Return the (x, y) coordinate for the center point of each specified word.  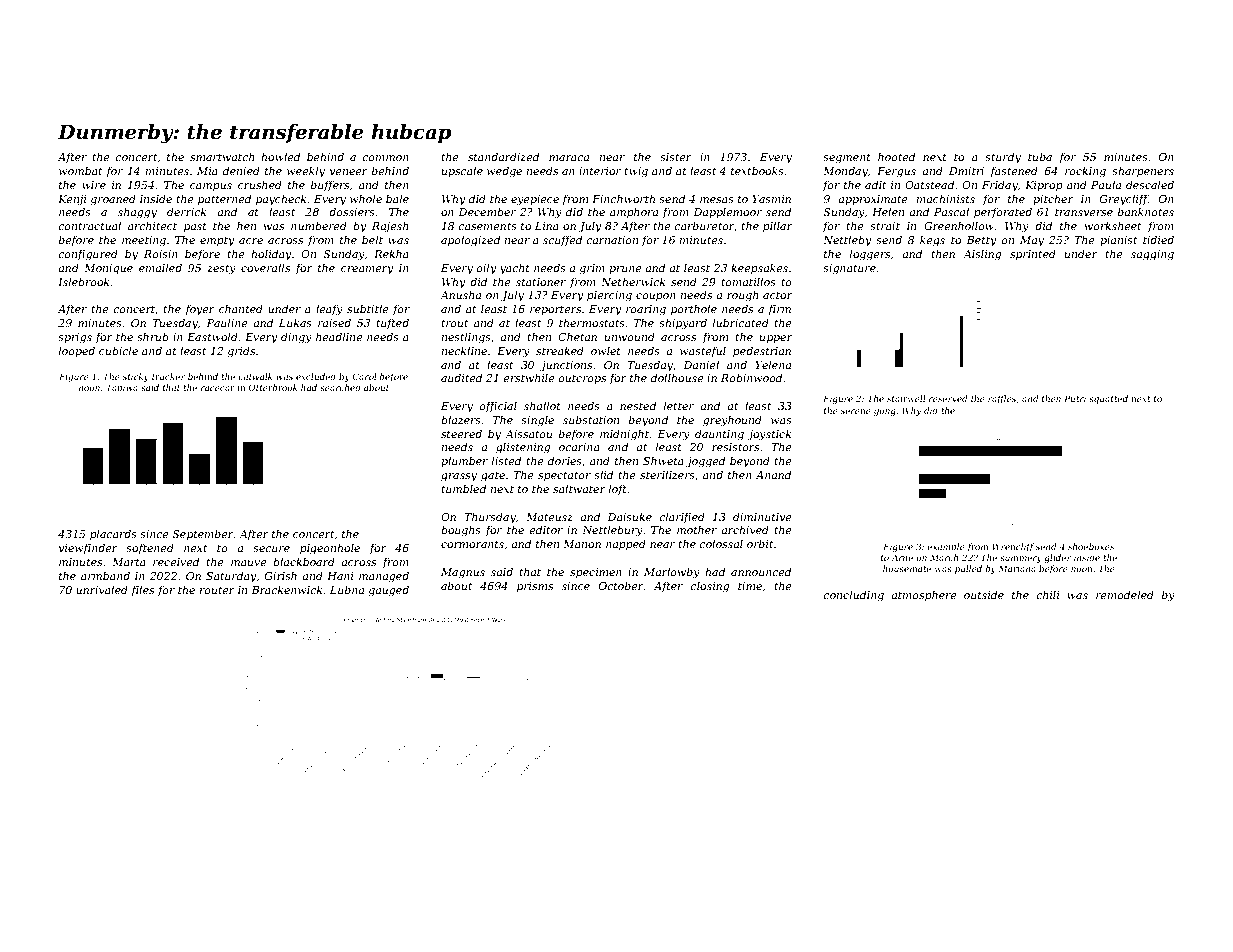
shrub (153, 336)
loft (618, 489)
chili (1048, 594)
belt (372, 239)
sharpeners (1143, 171)
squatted (1108, 399)
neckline (464, 350)
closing (709, 587)
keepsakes (759, 268)
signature (849, 269)
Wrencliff (1013, 547)
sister (676, 157)
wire (94, 185)
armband (105, 575)
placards (113, 534)
